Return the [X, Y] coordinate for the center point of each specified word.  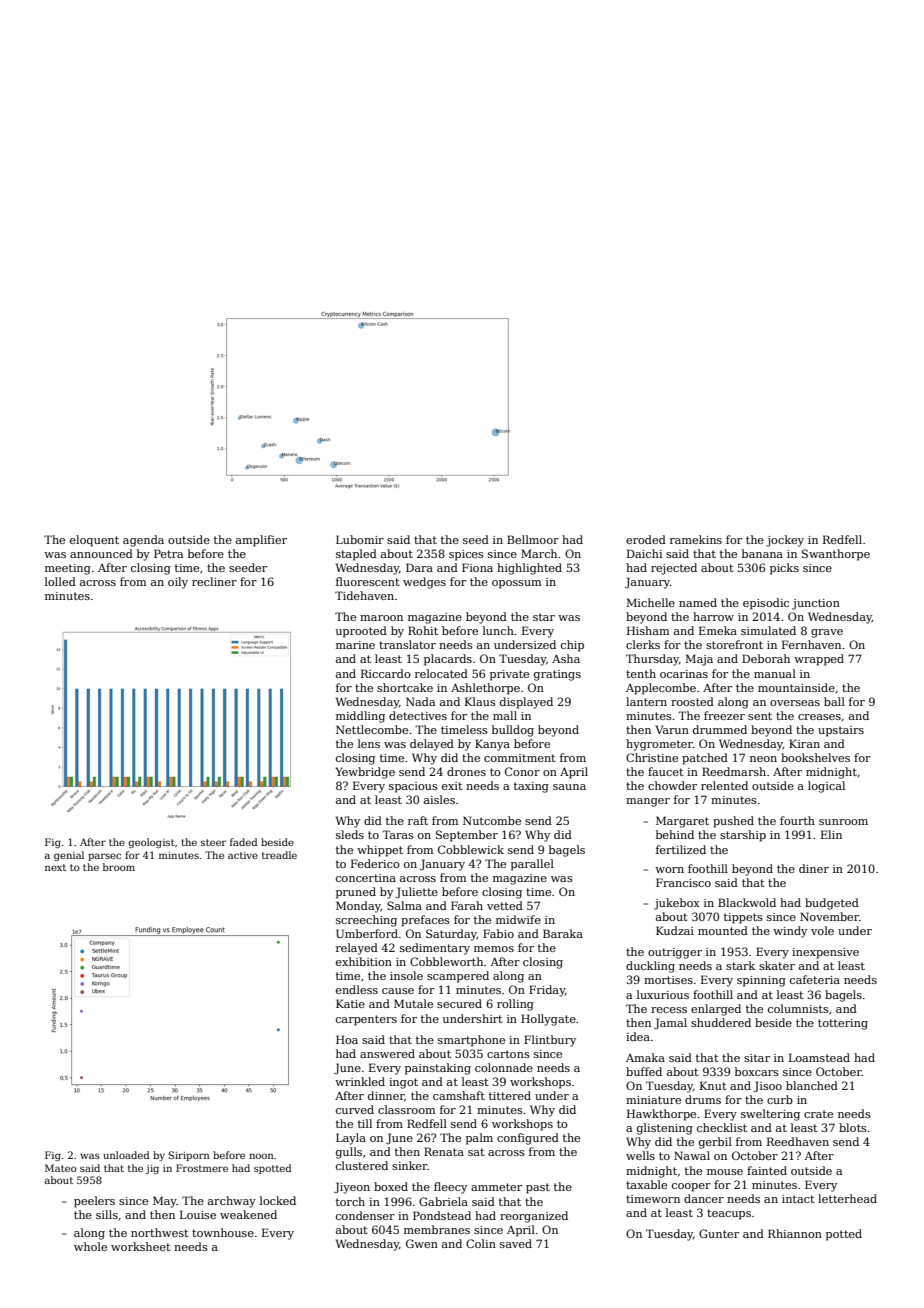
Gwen [422, 1243]
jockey [785, 541]
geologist [151, 843]
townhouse [223, 1232]
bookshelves [815, 757]
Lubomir [360, 539]
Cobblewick [471, 849]
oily [178, 583]
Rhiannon [795, 1233]
